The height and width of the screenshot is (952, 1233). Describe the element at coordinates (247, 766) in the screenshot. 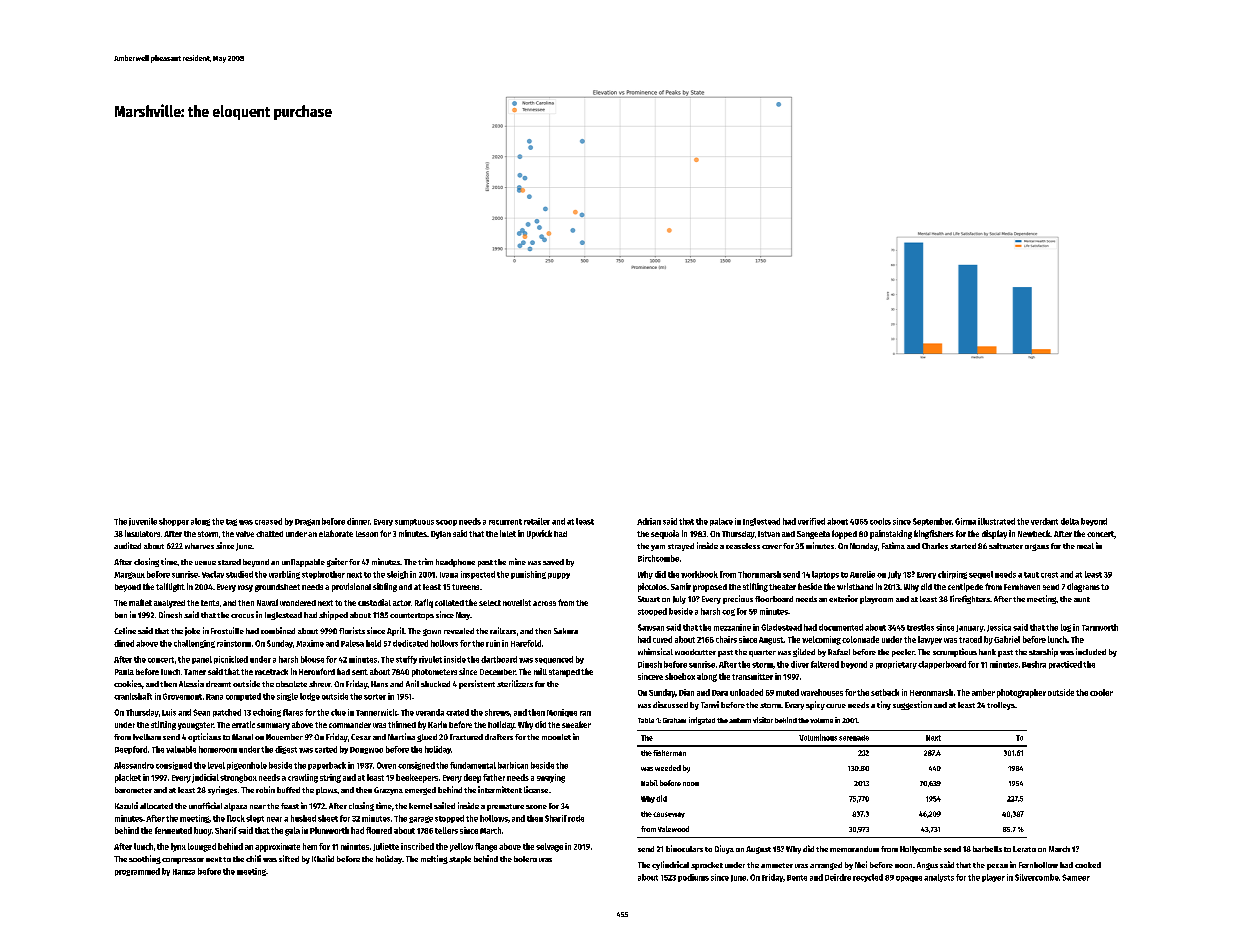

I see `pigeonhole` at that location.
